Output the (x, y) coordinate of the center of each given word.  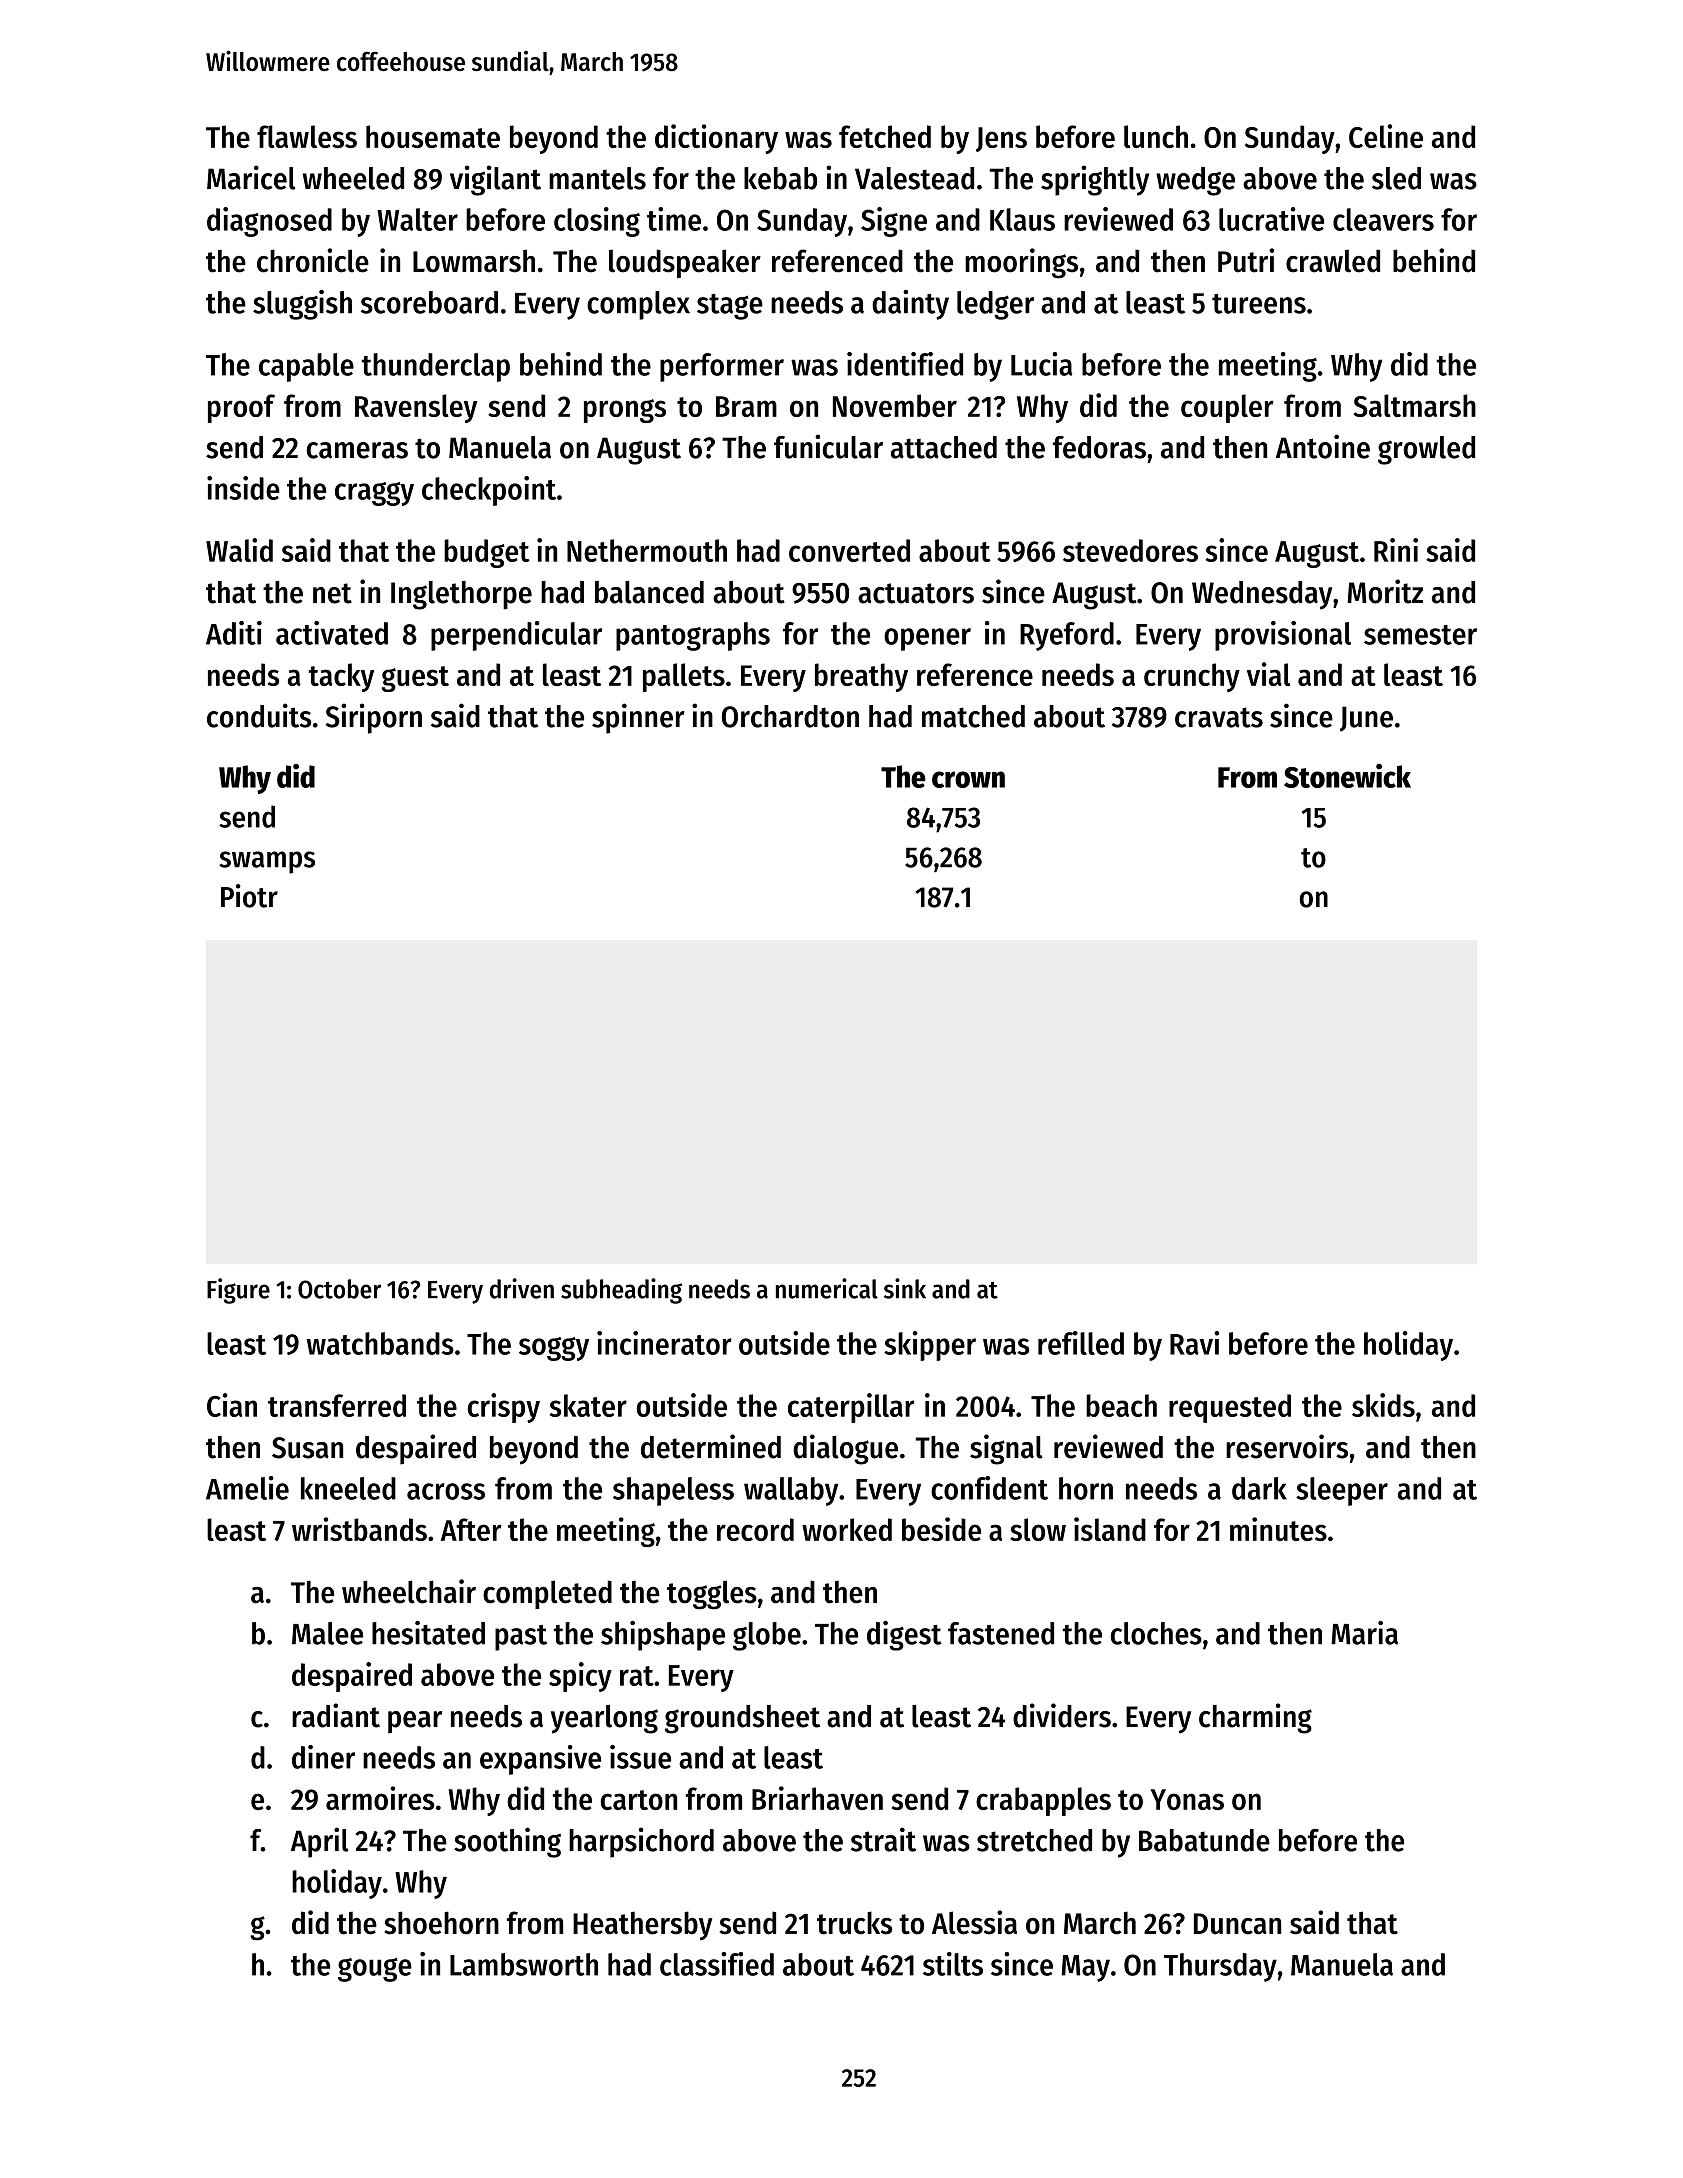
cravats (1219, 717)
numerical (827, 1288)
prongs (625, 411)
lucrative (1271, 219)
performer (722, 367)
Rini (1396, 550)
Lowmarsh (474, 261)
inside (243, 488)
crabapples (1043, 1801)
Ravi (1194, 1343)
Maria (1364, 1633)
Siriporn (373, 718)
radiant (336, 1715)
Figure (238, 1291)
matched (973, 716)
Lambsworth (524, 1964)
